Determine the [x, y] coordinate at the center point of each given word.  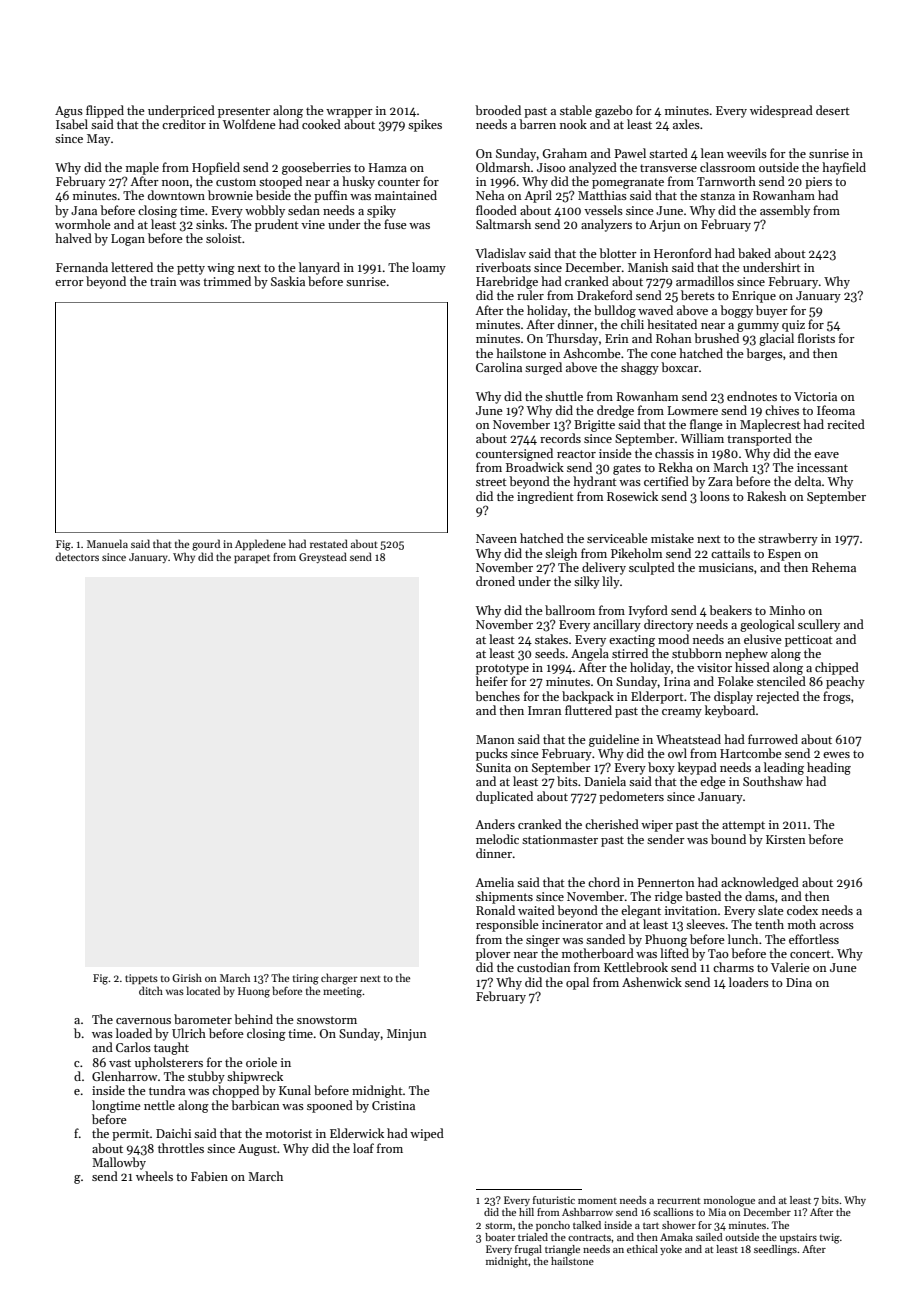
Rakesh [766, 496]
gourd [206, 545]
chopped [235, 1091]
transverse [668, 168]
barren [537, 124]
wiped [427, 1134]
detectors [77, 556]
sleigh [561, 554]
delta [808, 481]
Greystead [323, 557]
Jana [84, 210]
